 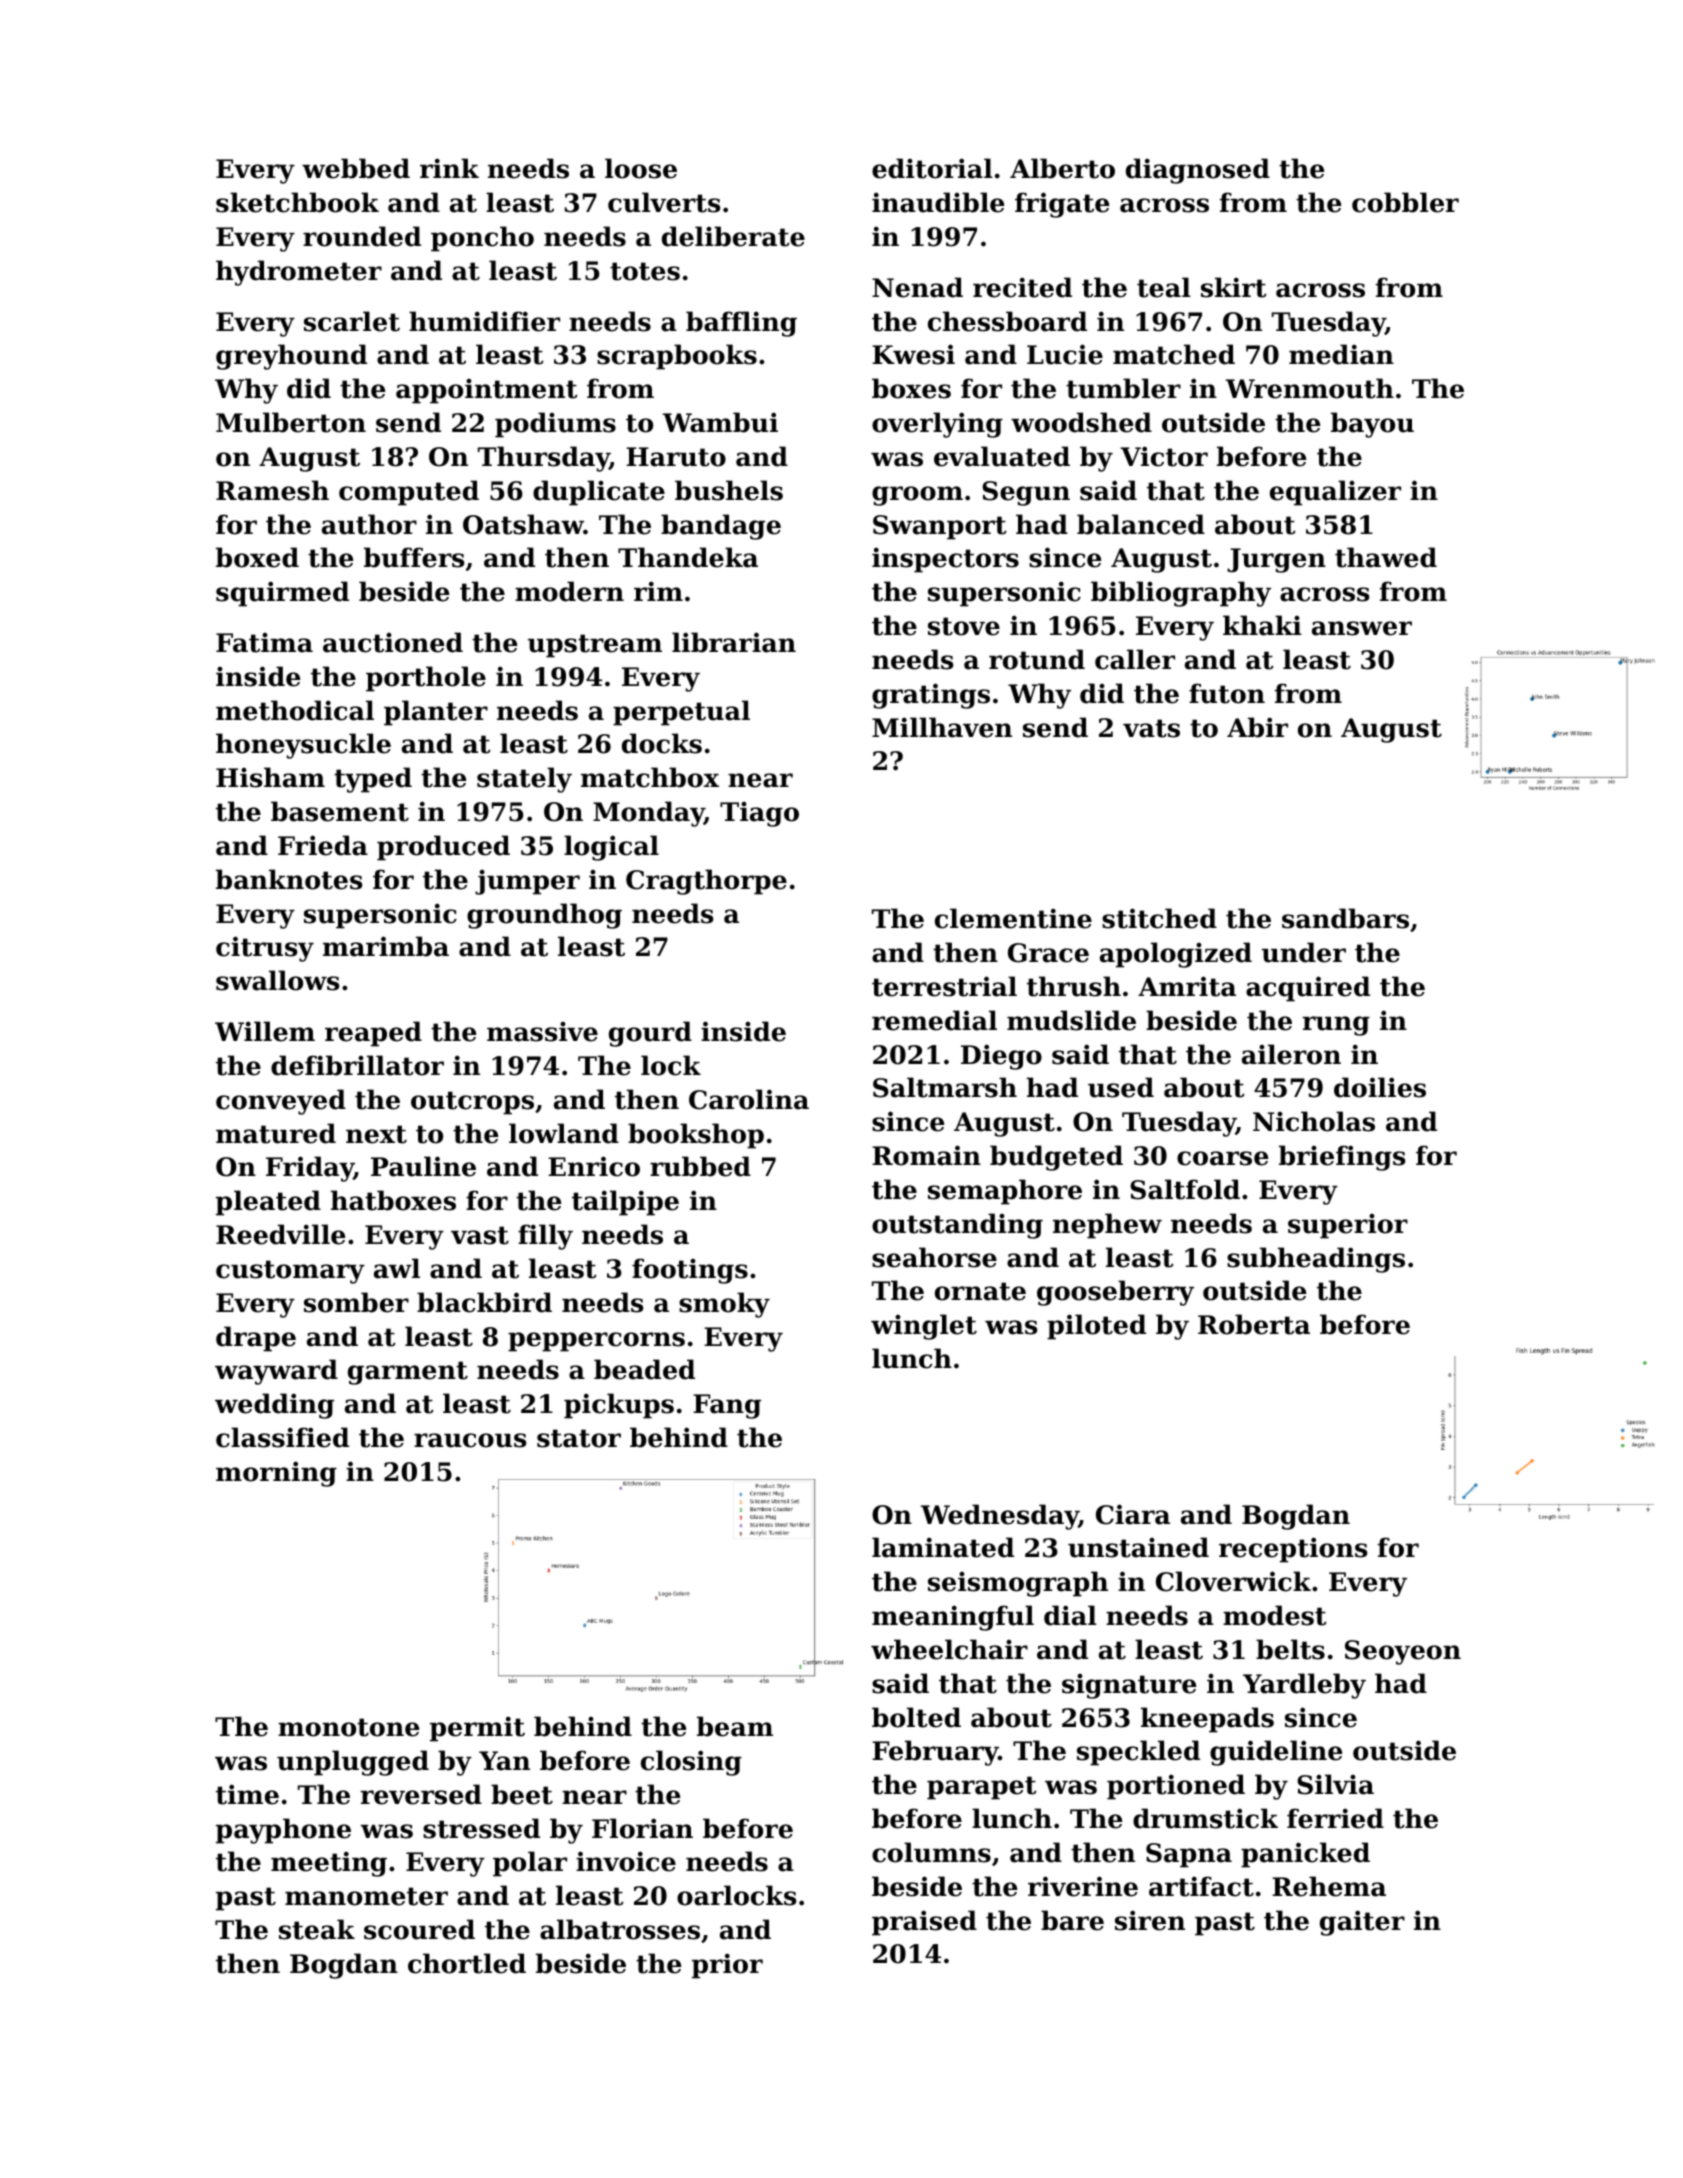 I want to click on khaki, so click(x=1262, y=625).
